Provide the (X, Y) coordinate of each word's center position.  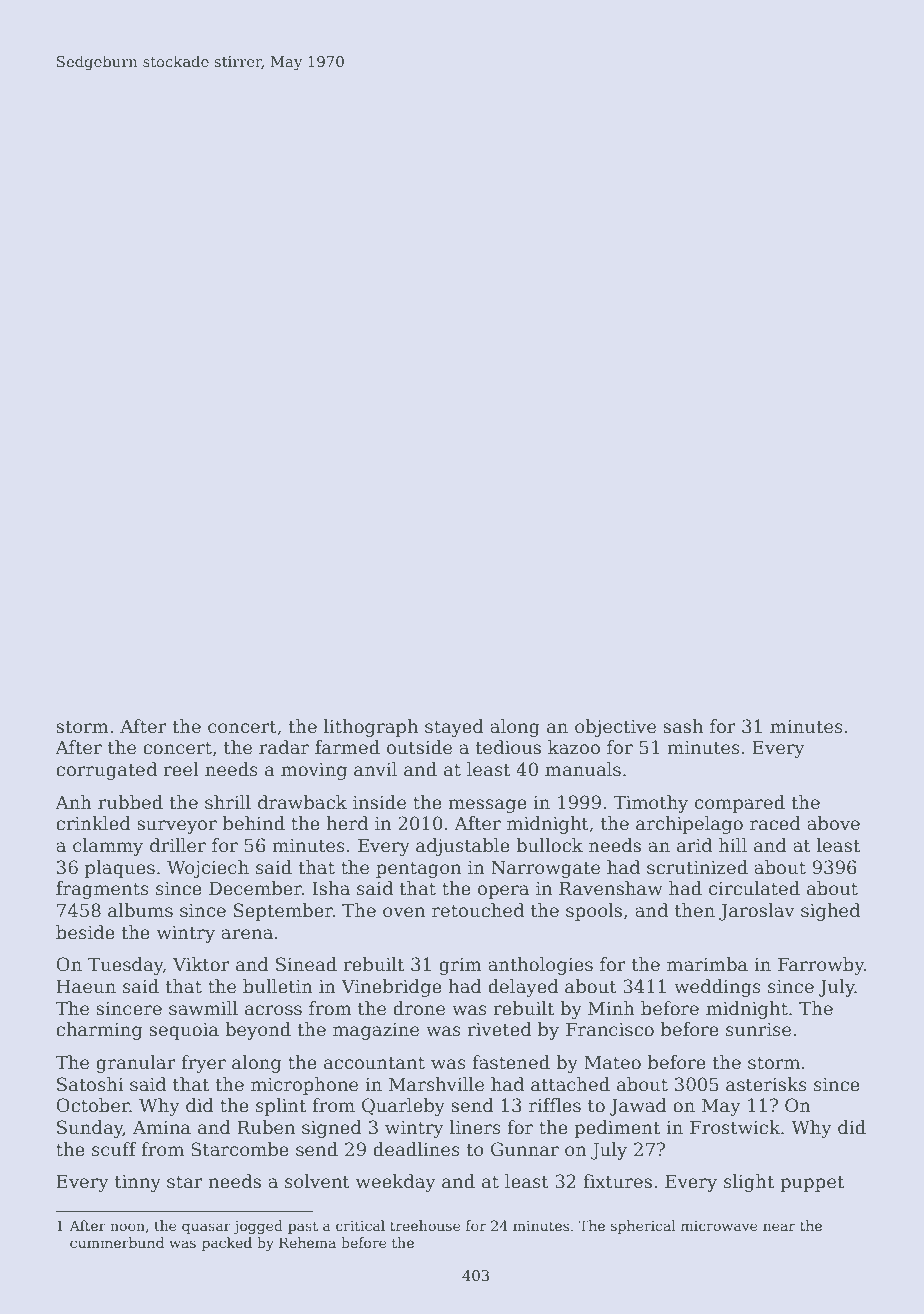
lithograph (371, 728)
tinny (138, 1183)
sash (683, 726)
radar (284, 747)
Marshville (436, 1084)
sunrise (758, 1030)
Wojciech (208, 869)
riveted (499, 1029)
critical (360, 1225)
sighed (830, 912)
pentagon (418, 870)
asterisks (766, 1084)
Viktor (201, 964)
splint (281, 1107)
